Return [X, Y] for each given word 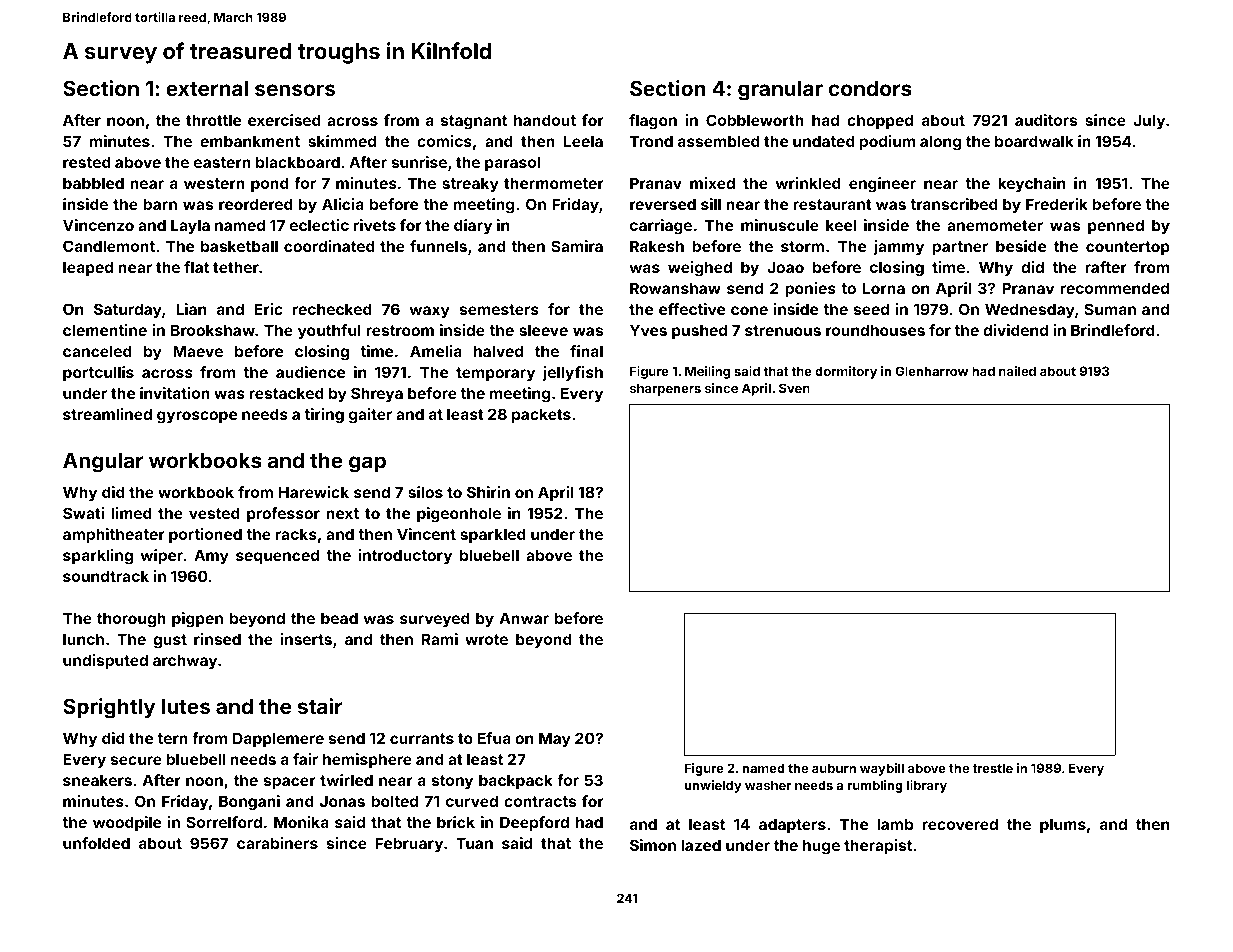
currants [422, 738]
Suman [1110, 309]
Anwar [524, 618]
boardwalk [1034, 141]
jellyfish [572, 373]
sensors [295, 90]
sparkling [98, 557]
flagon [653, 122]
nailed [1017, 371]
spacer [290, 783]
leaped [88, 268]
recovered [960, 824]
